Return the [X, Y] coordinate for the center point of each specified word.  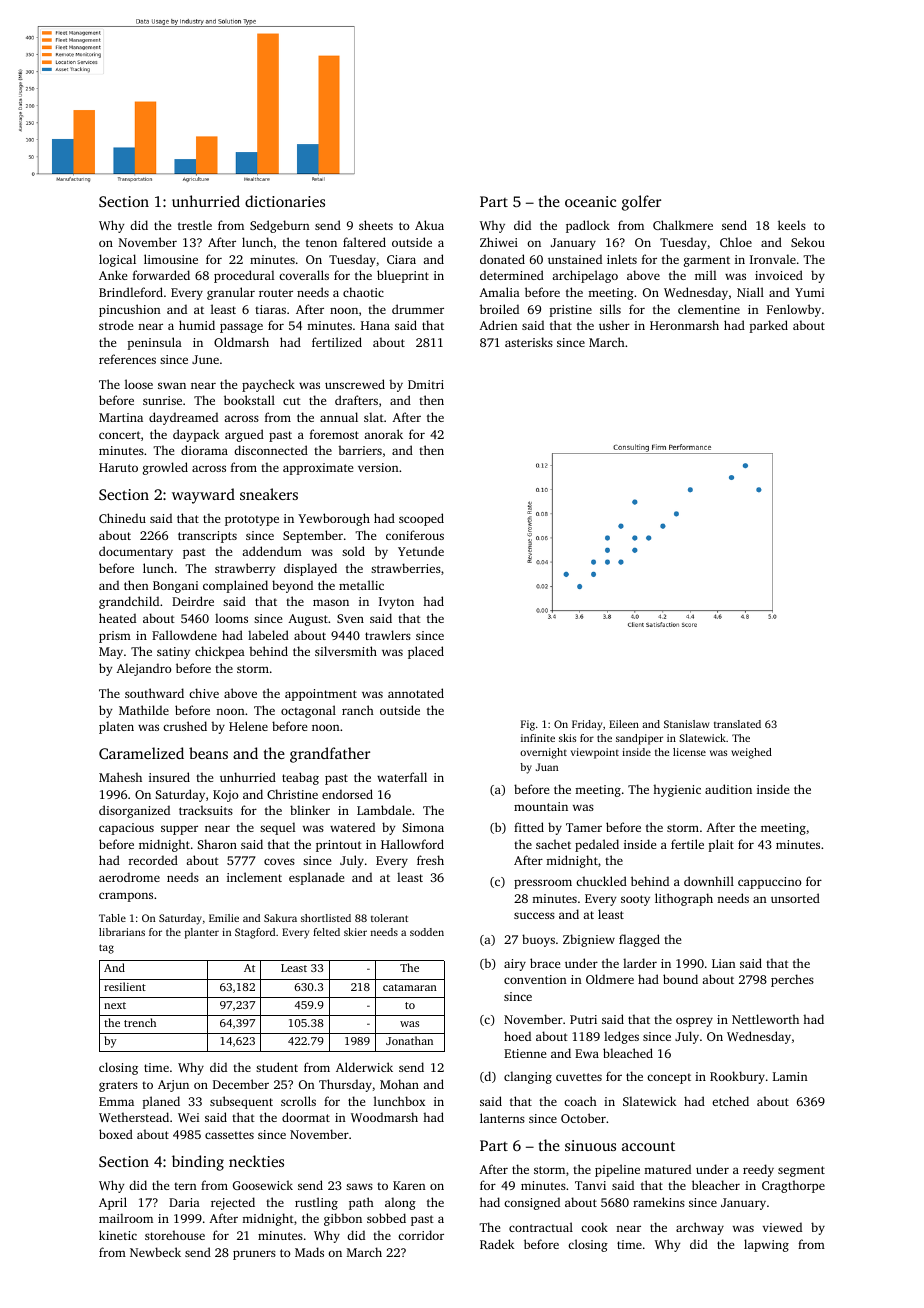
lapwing [766, 1245]
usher [614, 325]
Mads [309, 1252]
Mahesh [120, 777]
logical [117, 260]
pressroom [543, 884]
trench [140, 1022]
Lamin [790, 1076]
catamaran [410, 987]
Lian [724, 963]
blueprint [403, 276]
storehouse [175, 1235]
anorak [383, 434]
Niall [750, 292]
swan [172, 385]
